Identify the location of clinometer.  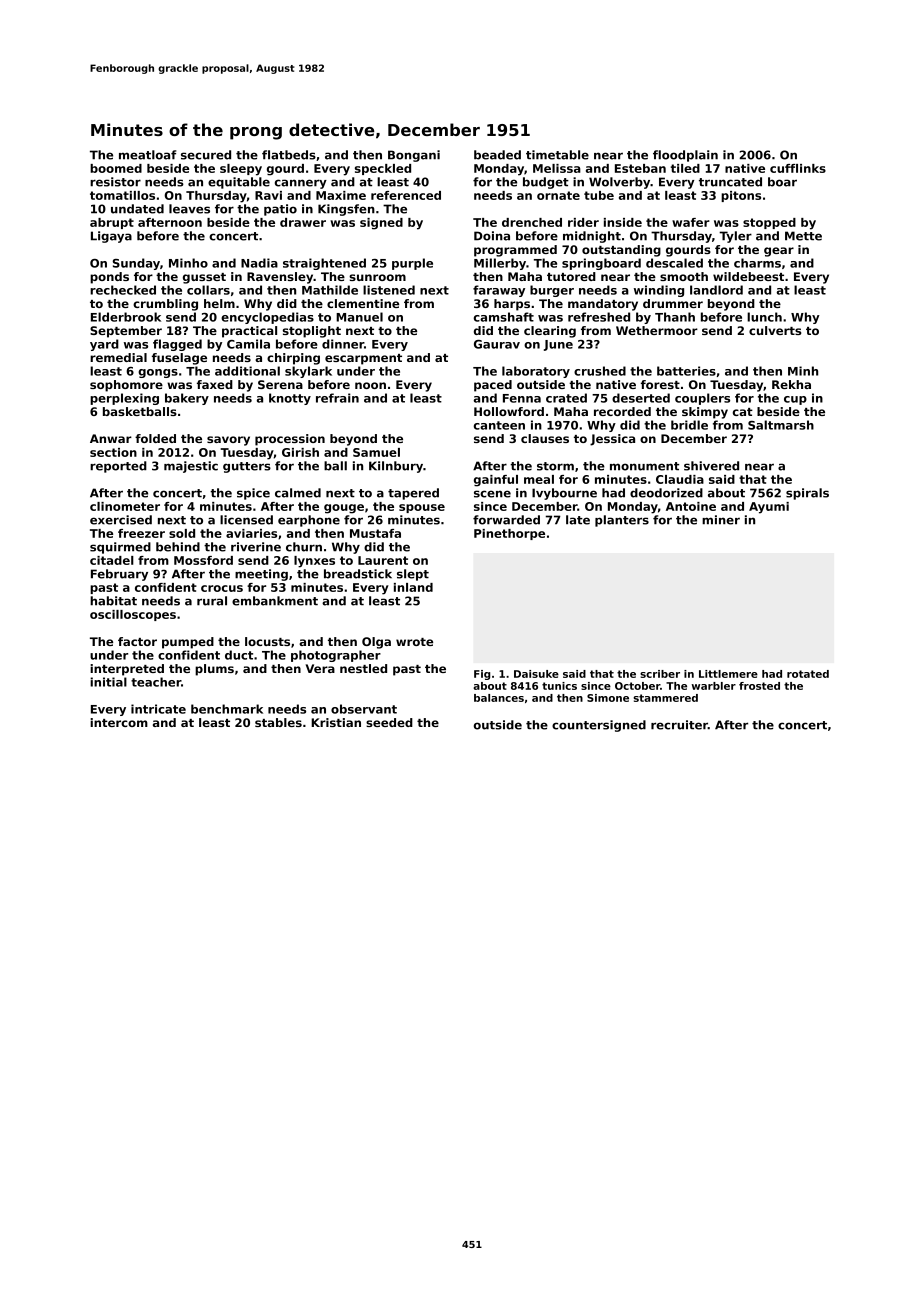
(125, 506).
